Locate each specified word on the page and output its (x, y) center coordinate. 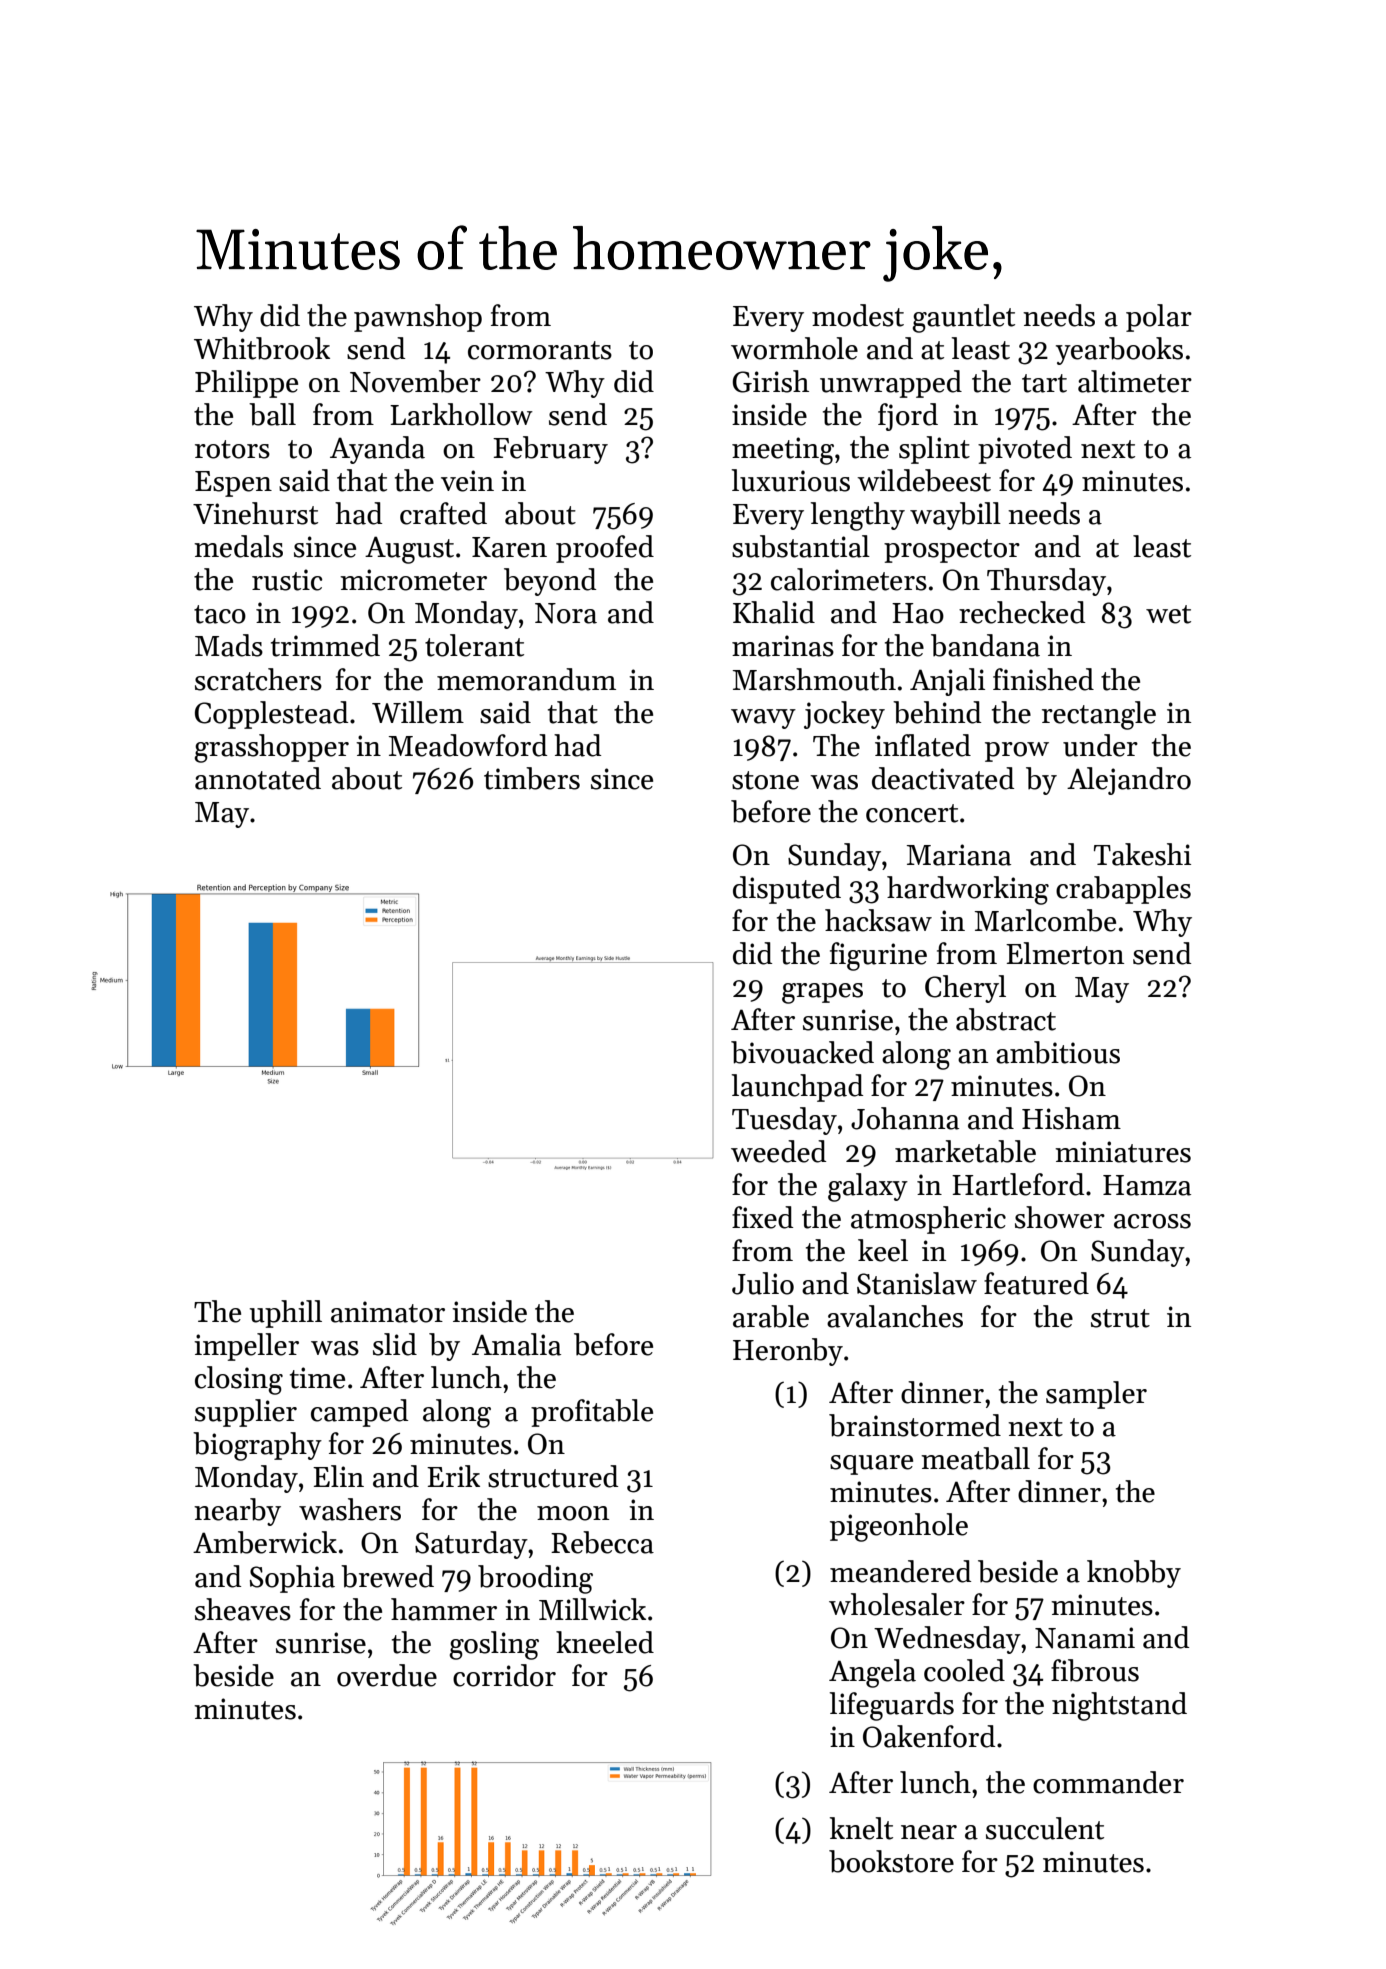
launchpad (797, 1088)
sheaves (243, 1609)
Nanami (1085, 1638)
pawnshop (418, 318)
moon (573, 1513)
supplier (246, 1413)
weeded (778, 1151)
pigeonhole (899, 1527)
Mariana (959, 855)
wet (1168, 614)
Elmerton (1065, 953)
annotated (258, 778)
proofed (605, 549)
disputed (787, 890)
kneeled (605, 1642)
